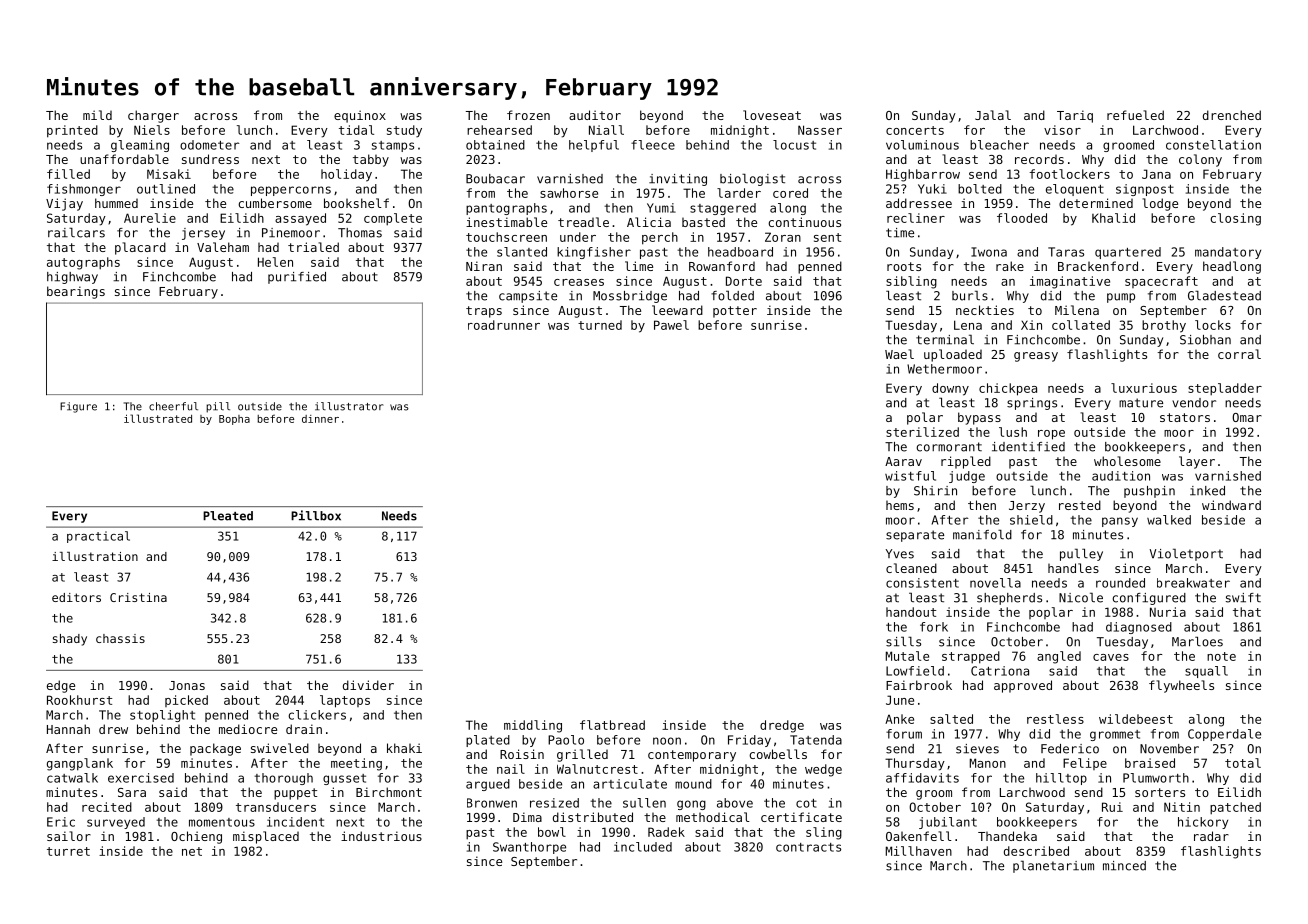 The width and height of the page is (1308, 924). Describe the element at coordinates (1243, 763) in the page. I see `total` at that location.
